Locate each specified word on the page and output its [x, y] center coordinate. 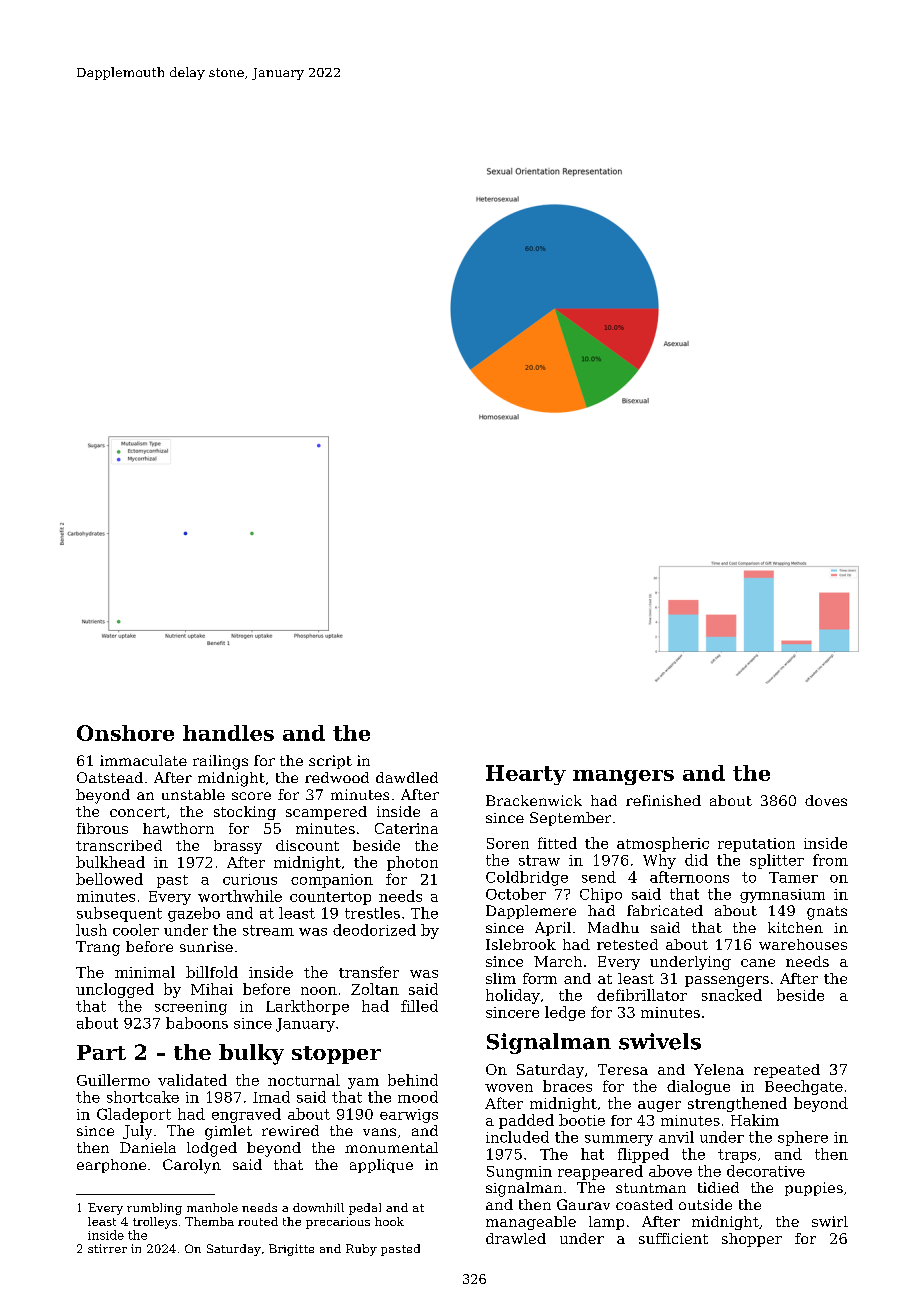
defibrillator [642, 995]
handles [228, 733]
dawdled [407, 777]
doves [826, 800]
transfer [369, 972]
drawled [516, 1238]
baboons [197, 1023]
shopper [752, 1240]
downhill [318, 1207]
